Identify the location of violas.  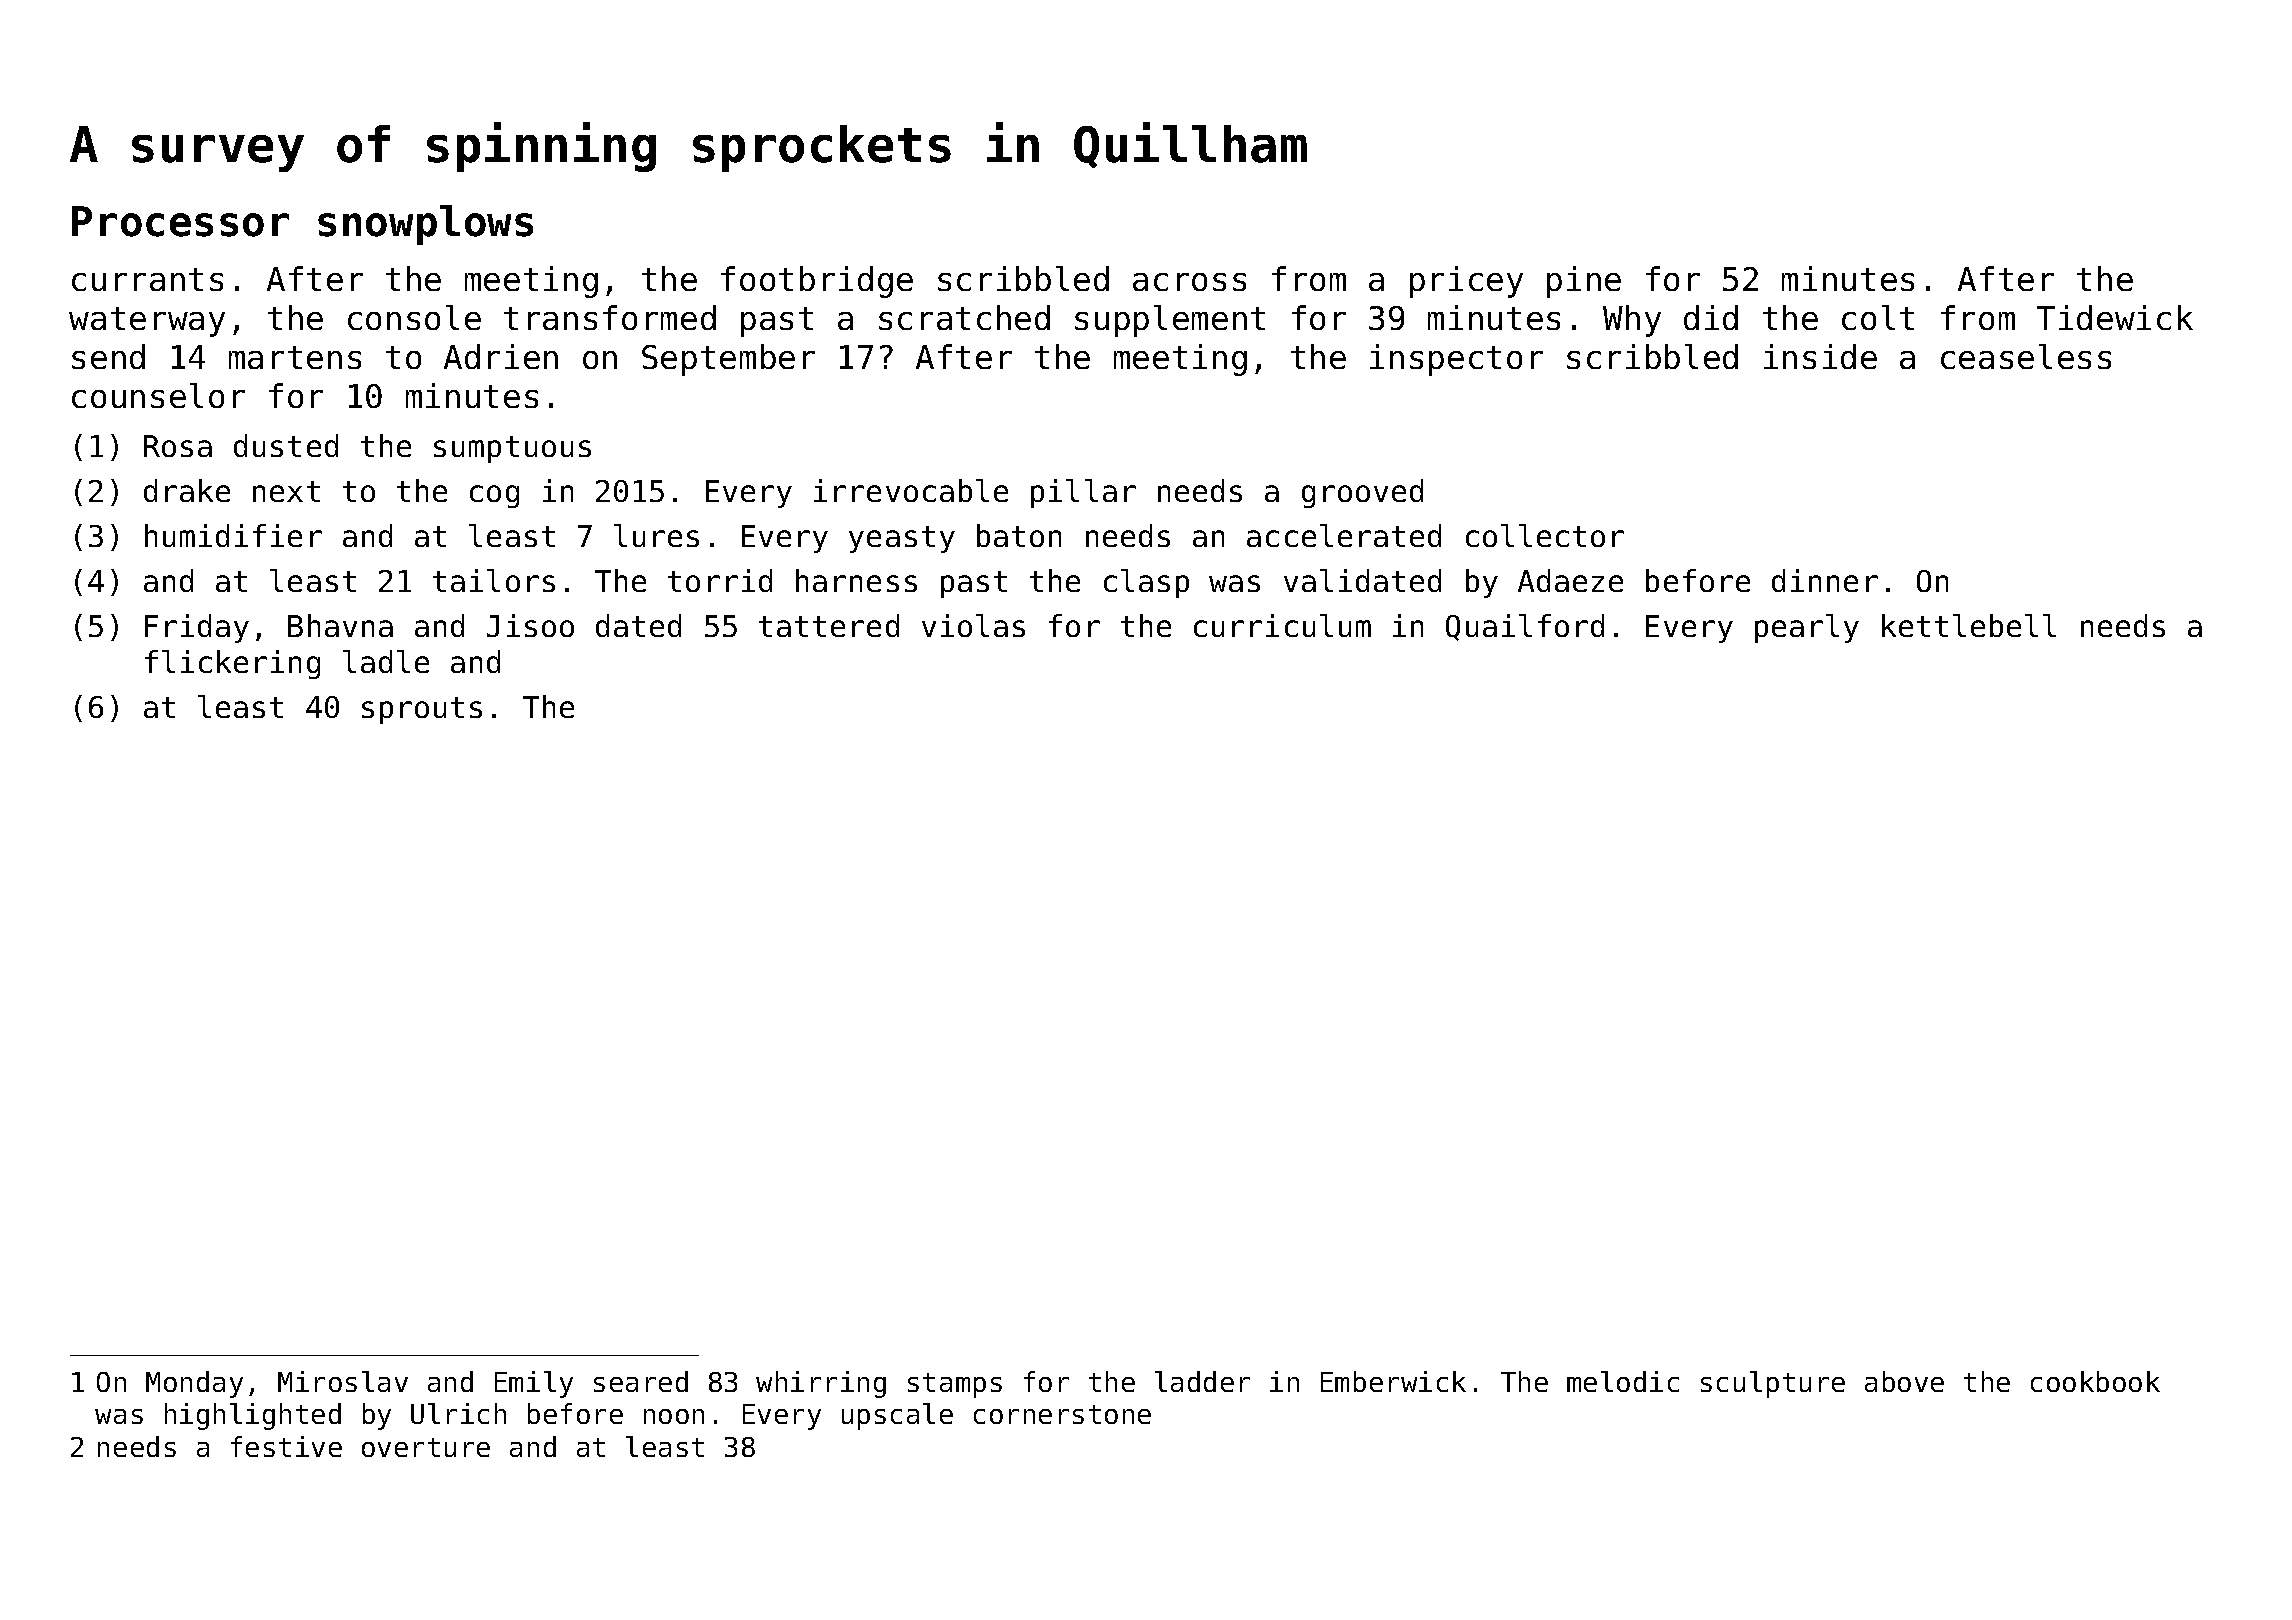
(973, 625).
